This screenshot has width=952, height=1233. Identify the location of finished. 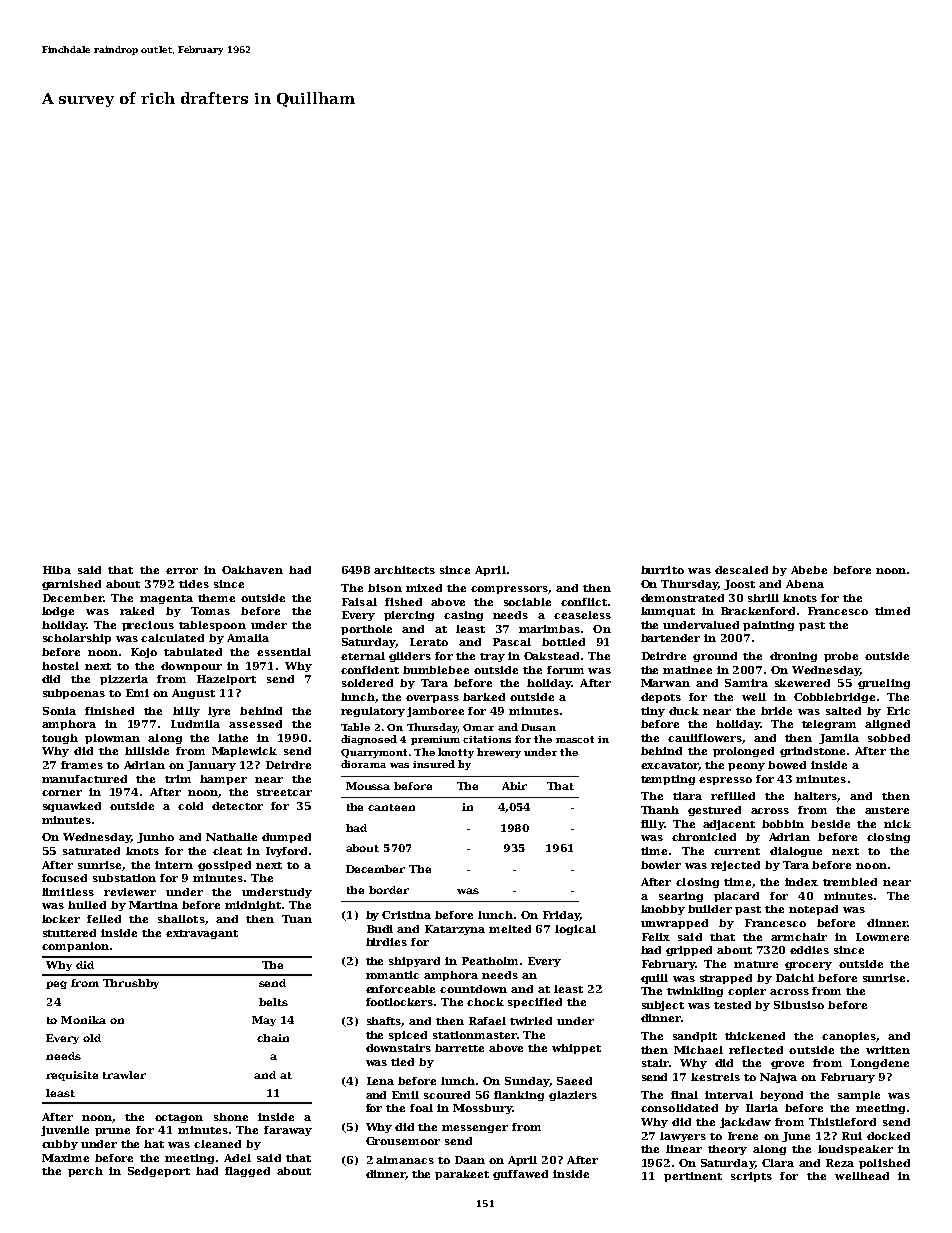
(109, 711).
